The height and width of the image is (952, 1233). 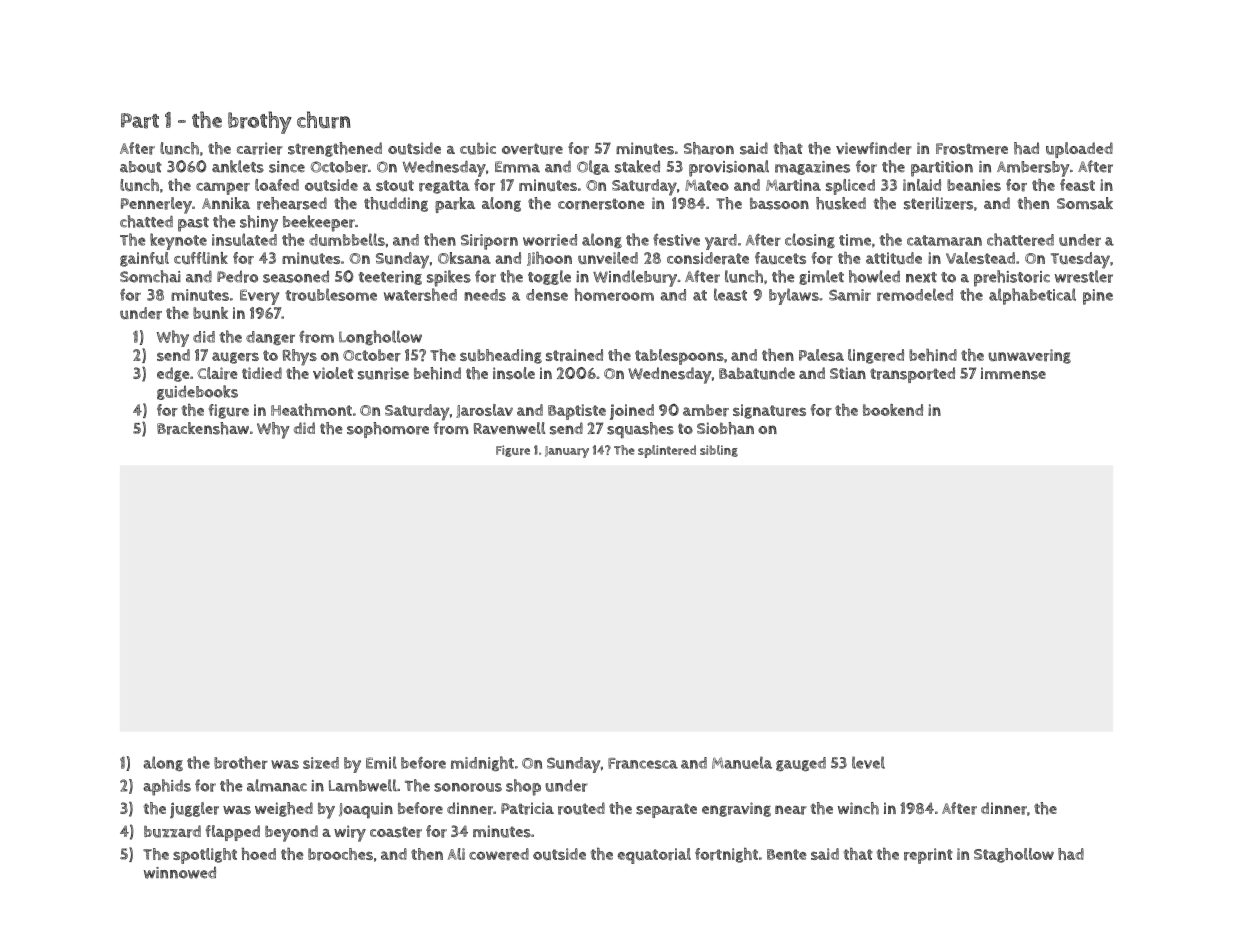 What do you see at coordinates (567, 452) in the image?
I see `January` at bounding box center [567, 452].
